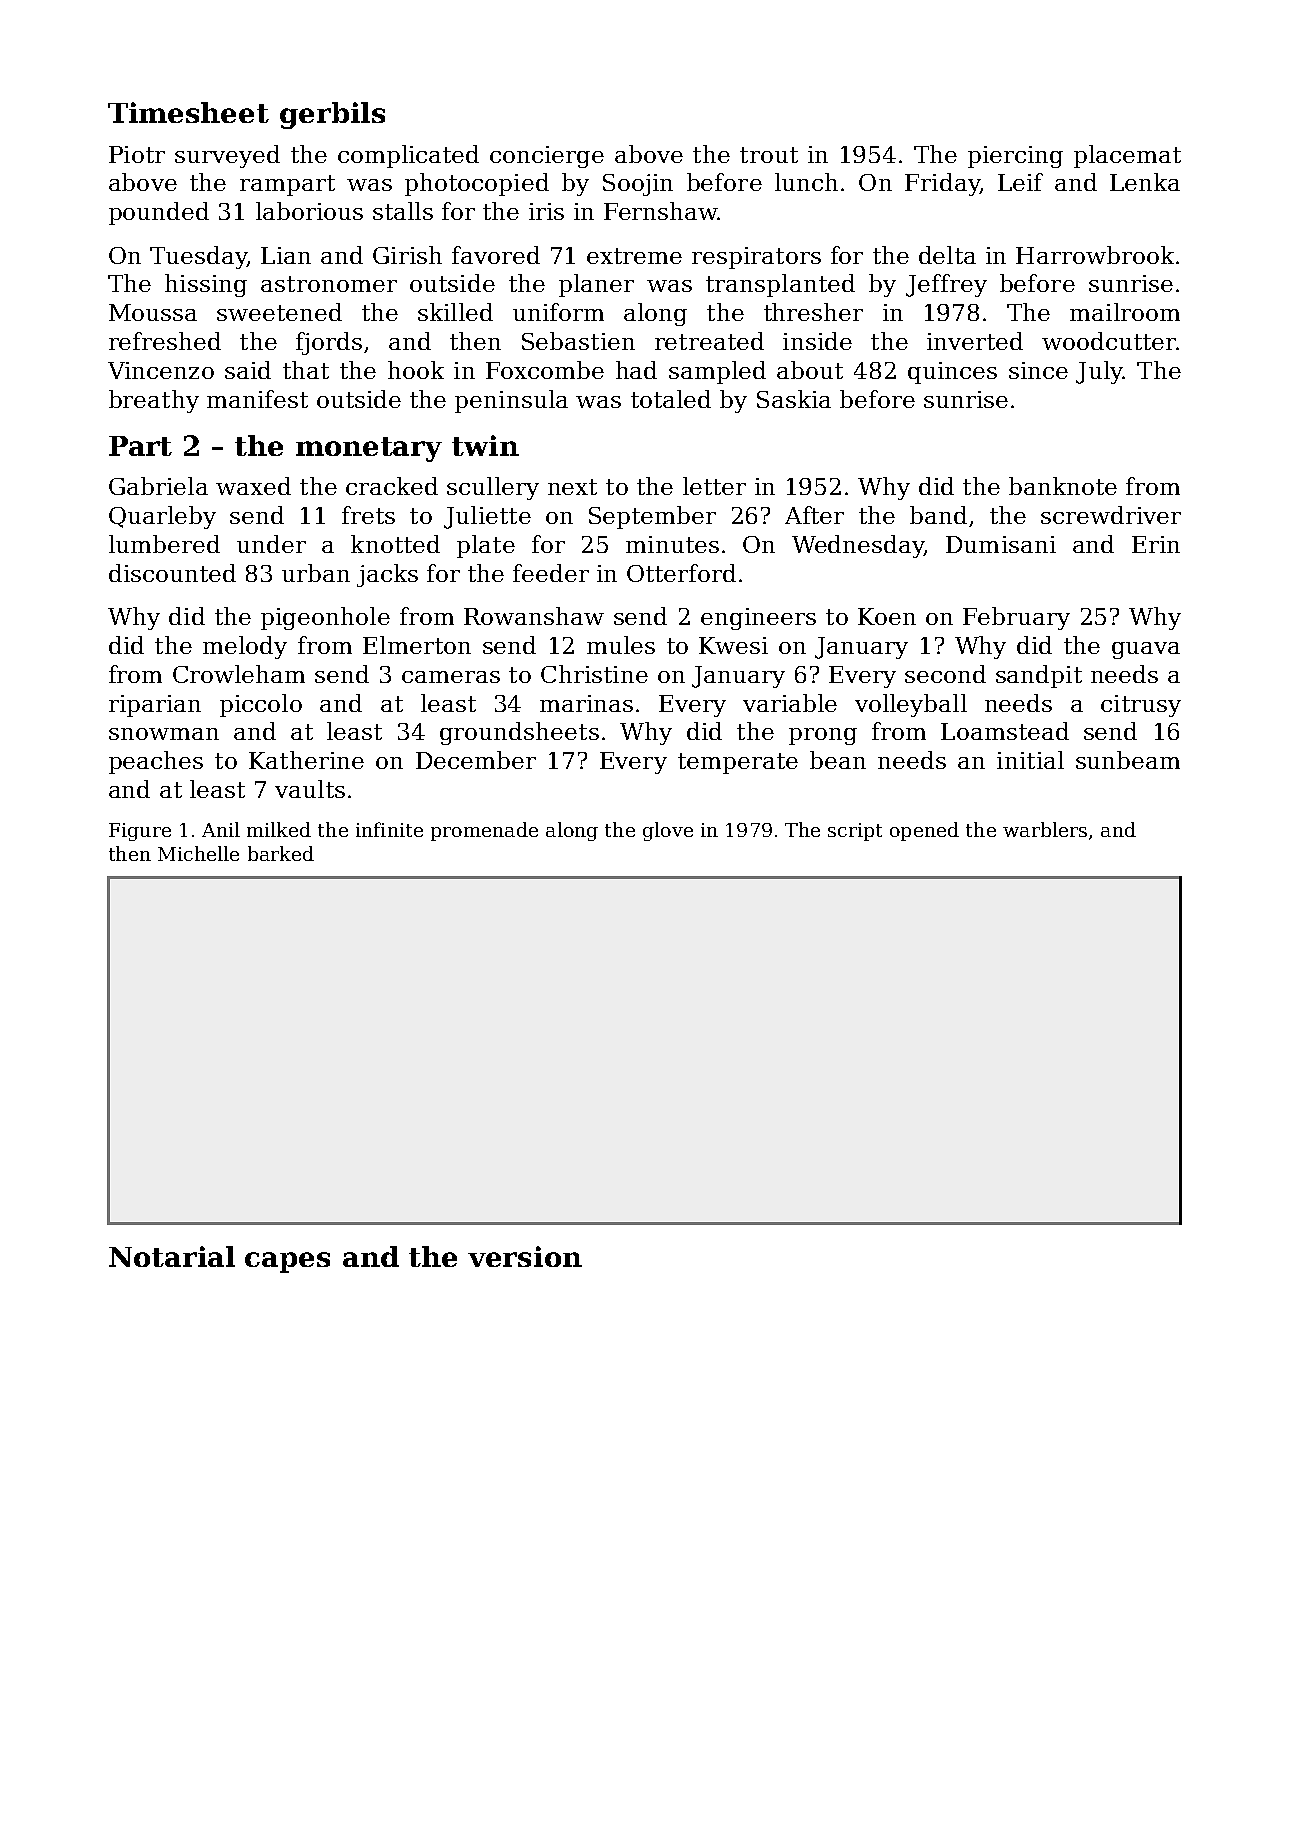 This screenshot has width=1289, height=1823. I want to click on vaults, so click(310, 789).
